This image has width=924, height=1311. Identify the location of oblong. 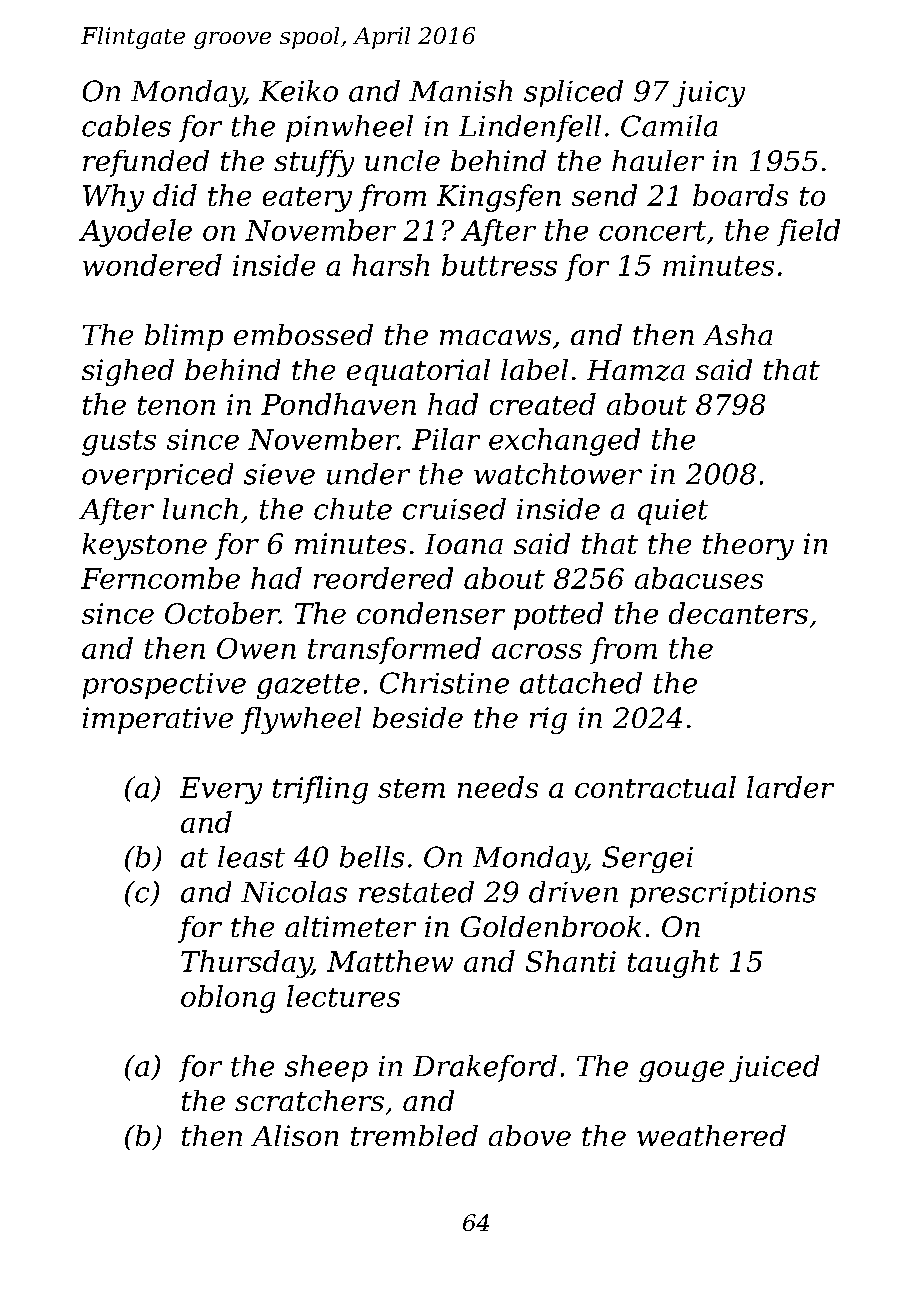
(228, 999).
